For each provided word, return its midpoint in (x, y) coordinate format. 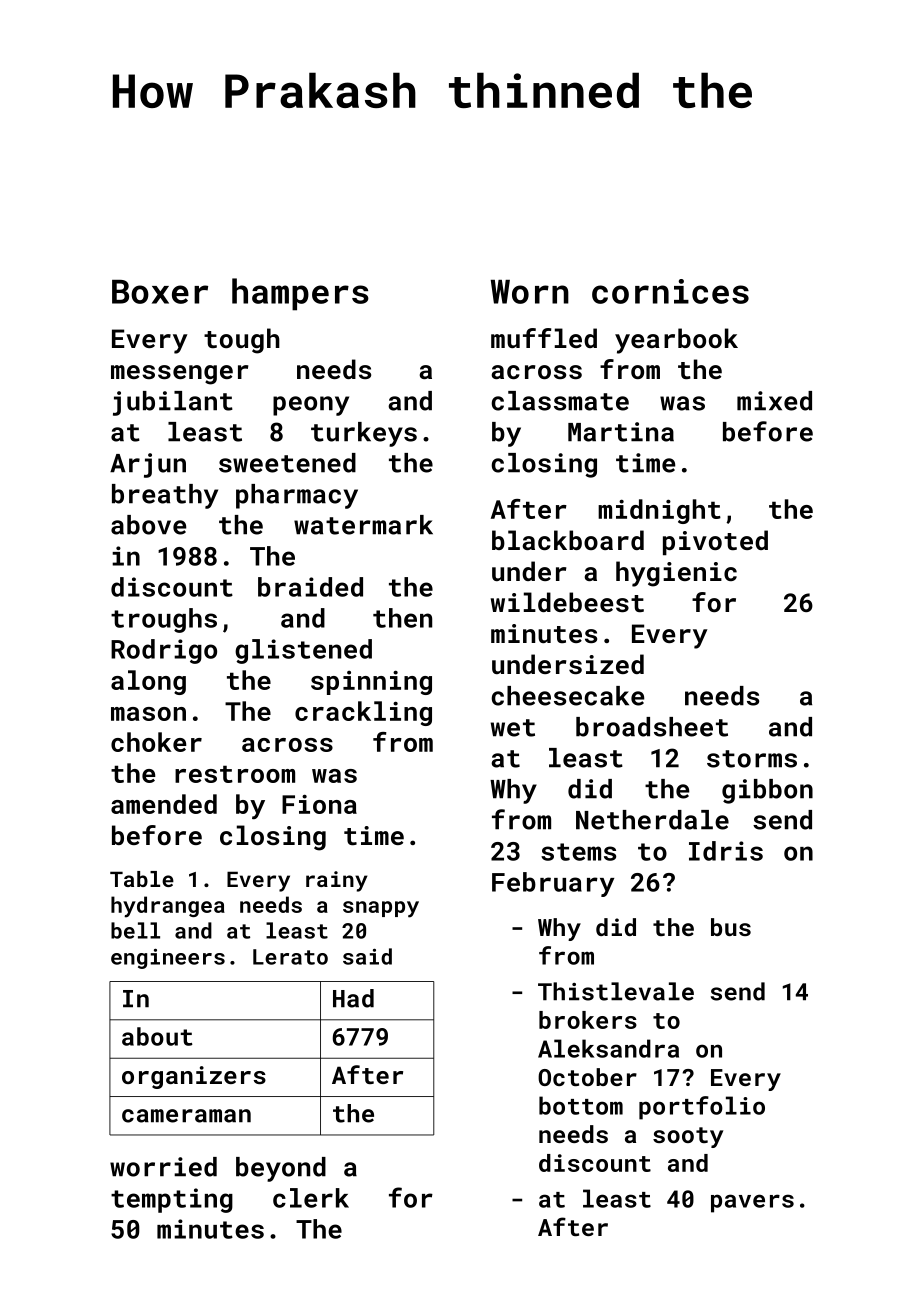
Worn (530, 292)
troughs (164, 620)
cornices (670, 291)
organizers (194, 1077)
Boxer (160, 292)
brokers (588, 1020)
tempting (172, 1200)
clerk (311, 1198)
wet (513, 728)
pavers (752, 1203)
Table (142, 879)
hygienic (676, 574)
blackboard (568, 540)
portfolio (702, 1108)
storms (752, 759)
